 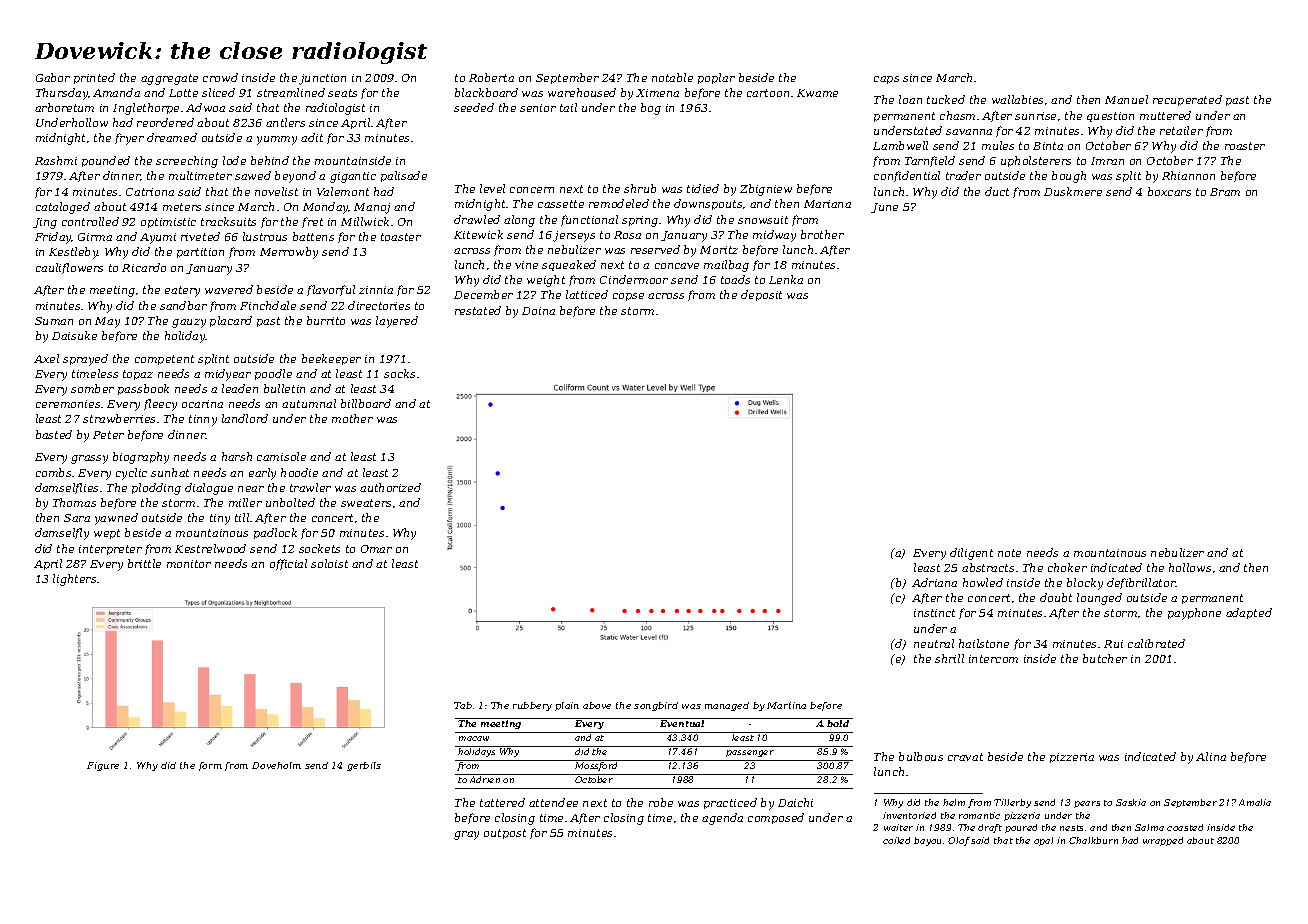 What do you see at coordinates (776, 818) in the screenshot?
I see `composed` at bounding box center [776, 818].
